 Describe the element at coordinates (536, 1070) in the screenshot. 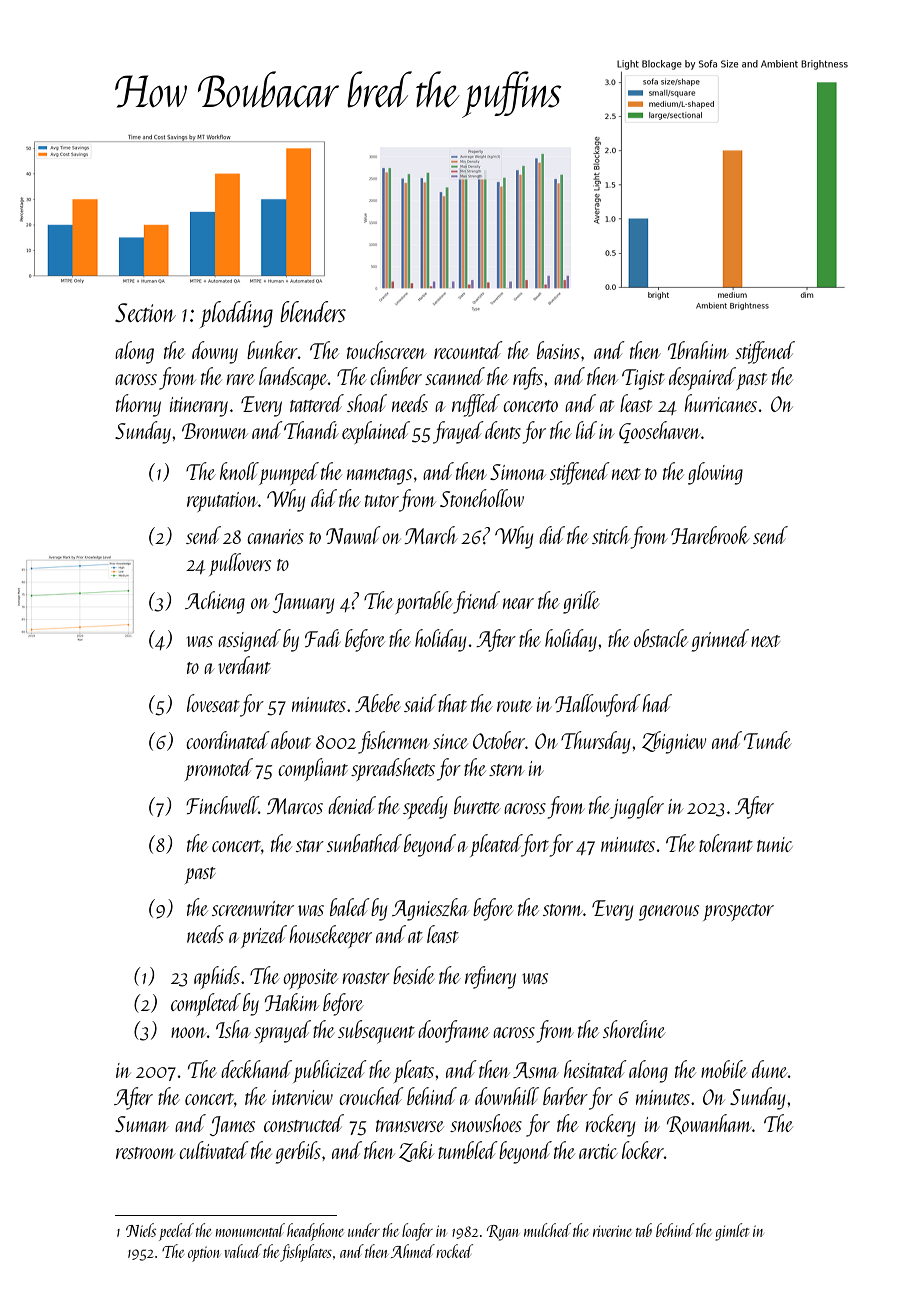

I see `Asma` at that location.
